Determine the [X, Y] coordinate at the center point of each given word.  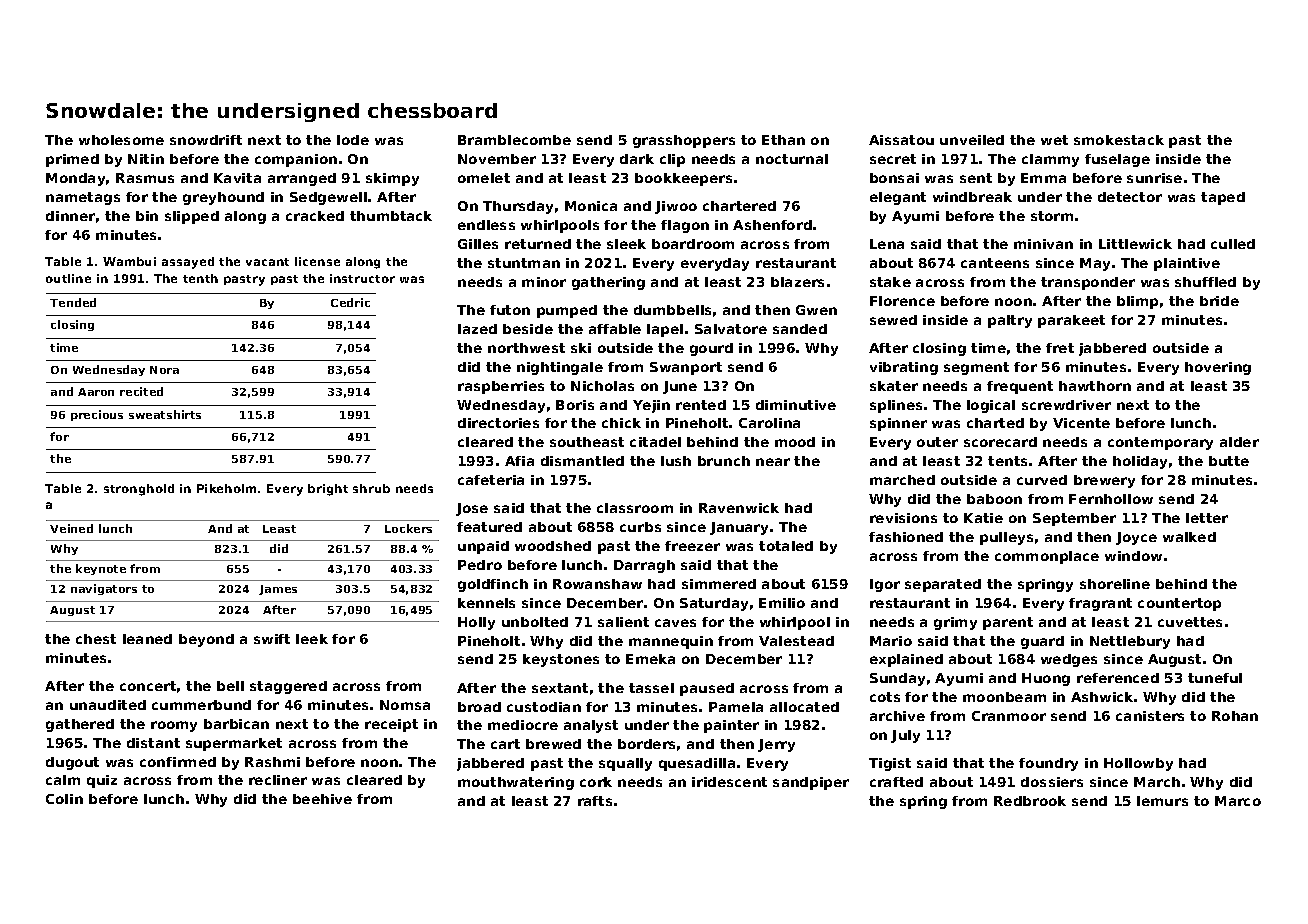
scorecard [1000, 442]
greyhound [223, 198]
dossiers [1052, 782]
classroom [635, 508]
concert [148, 686]
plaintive [1187, 264]
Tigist [890, 764]
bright [328, 490]
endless [486, 225]
